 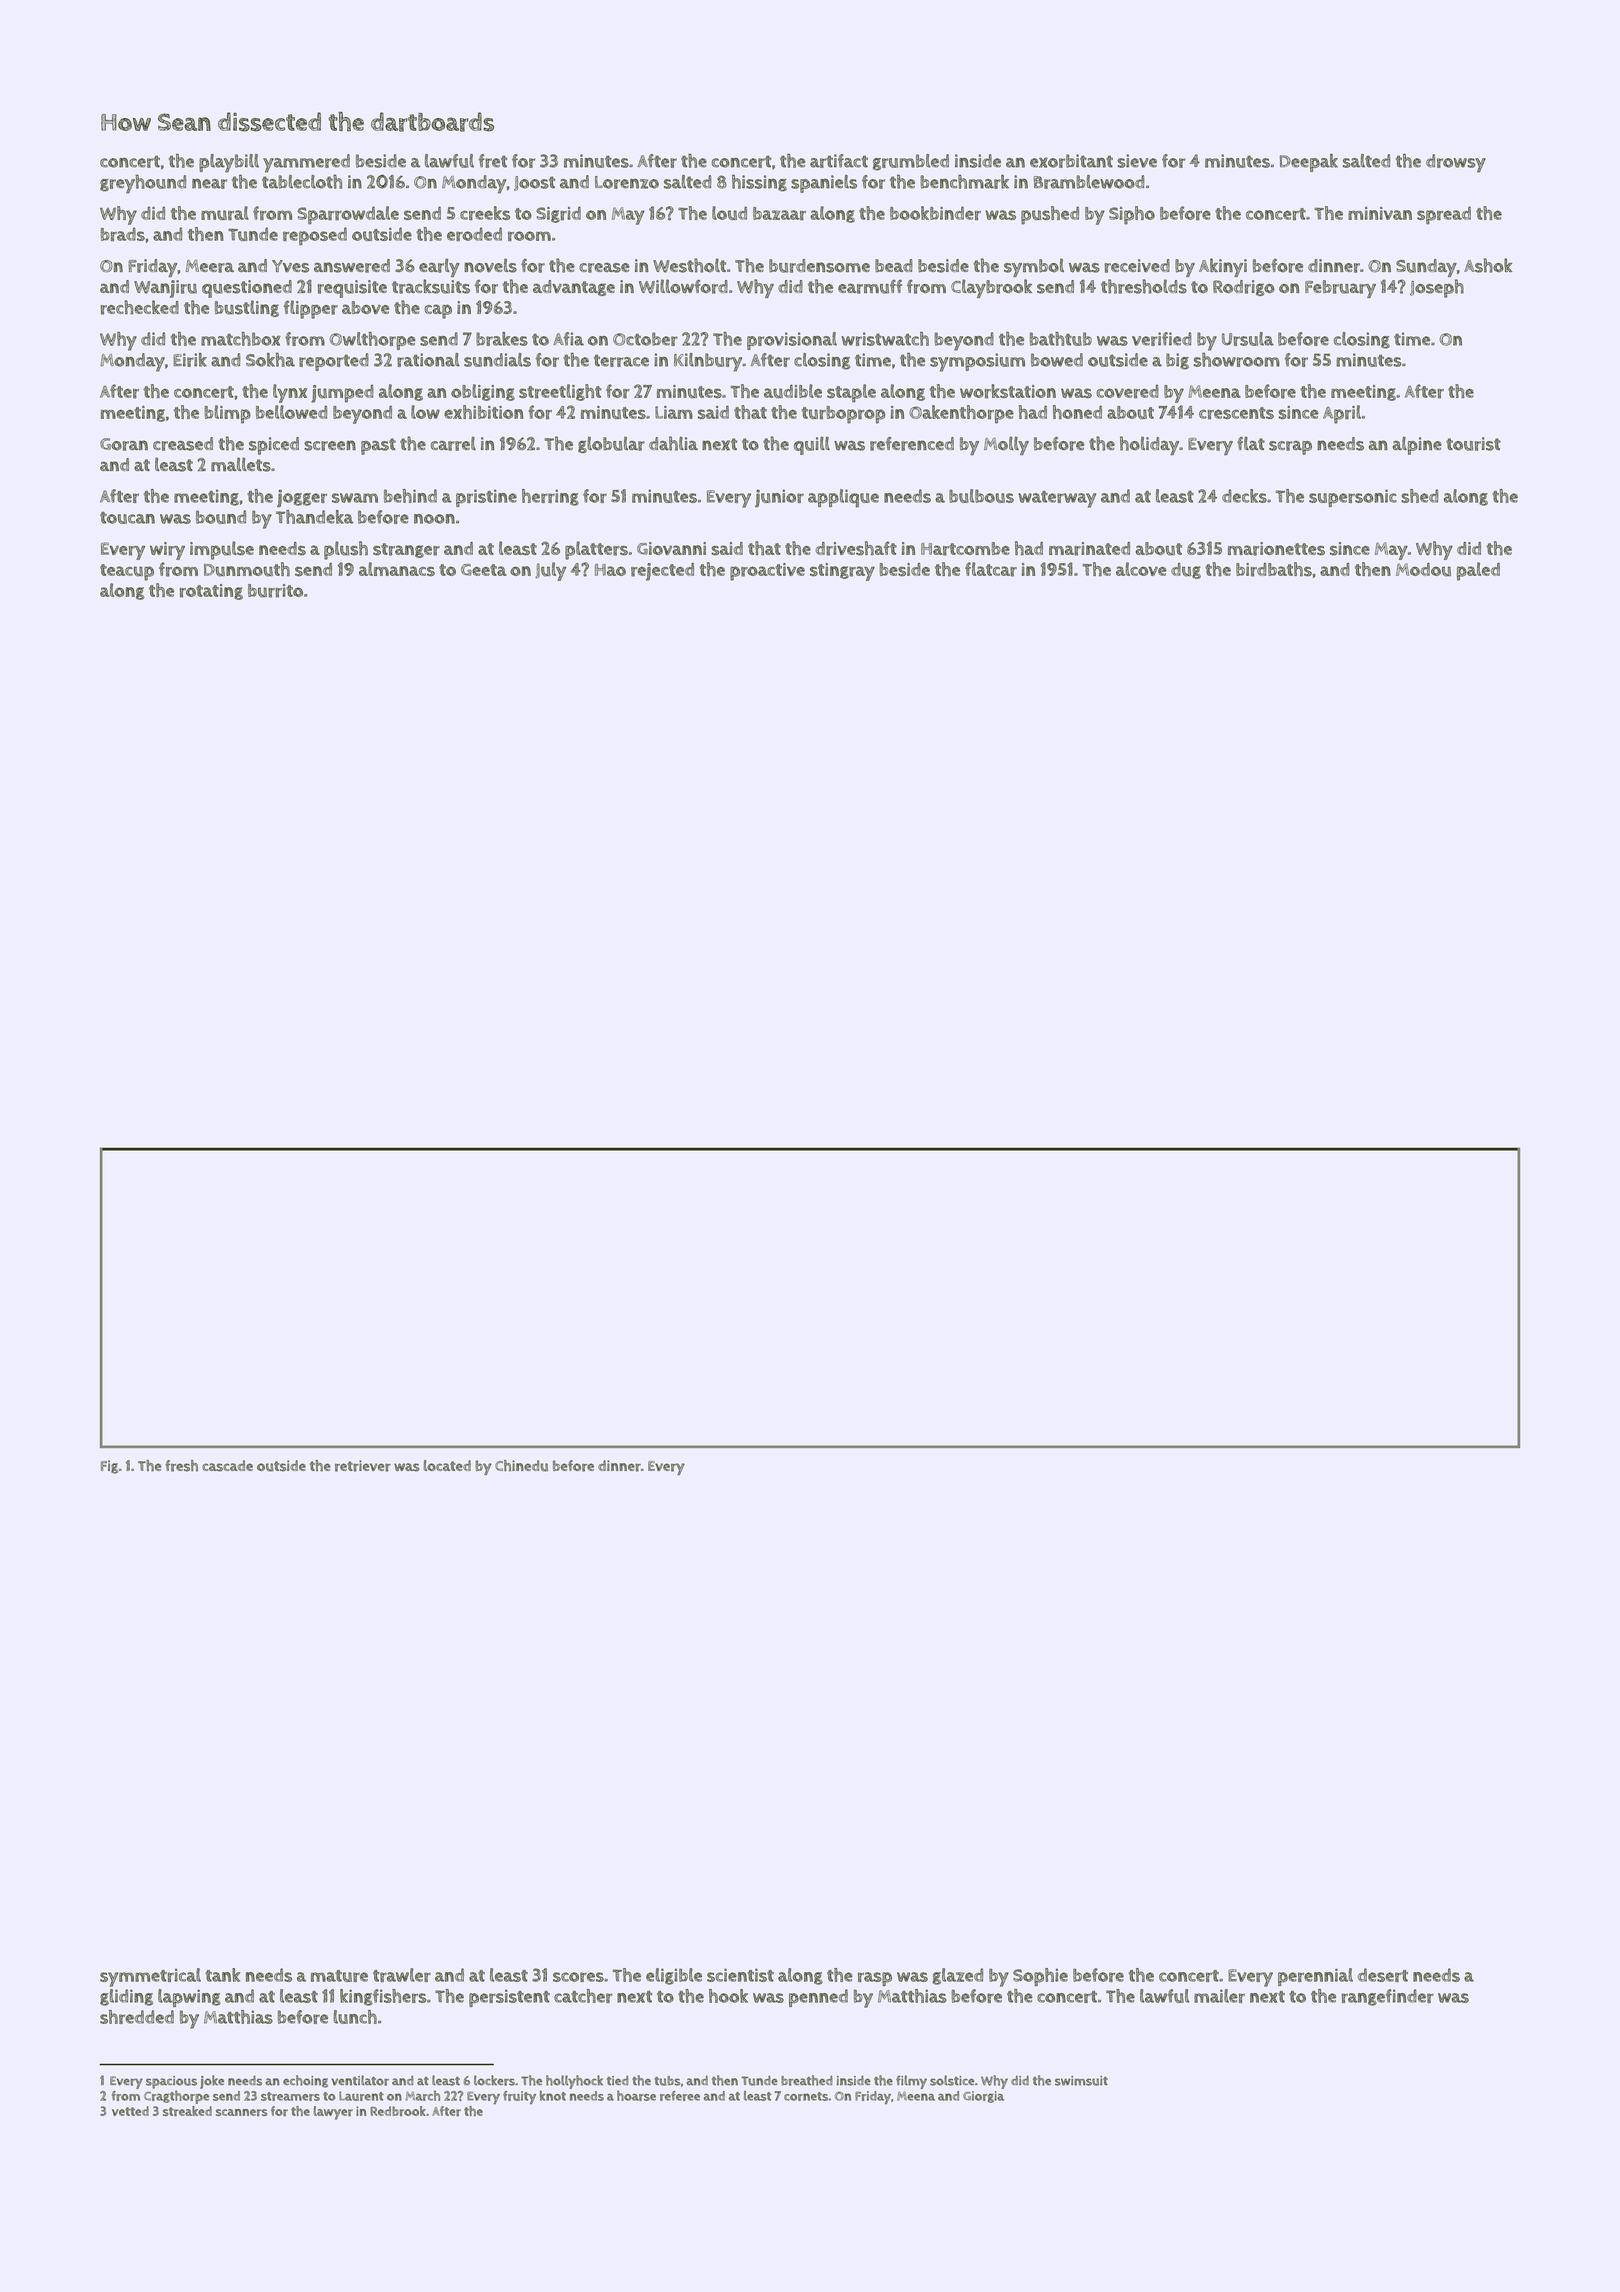 I want to click on desert, so click(x=1383, y=1975).
